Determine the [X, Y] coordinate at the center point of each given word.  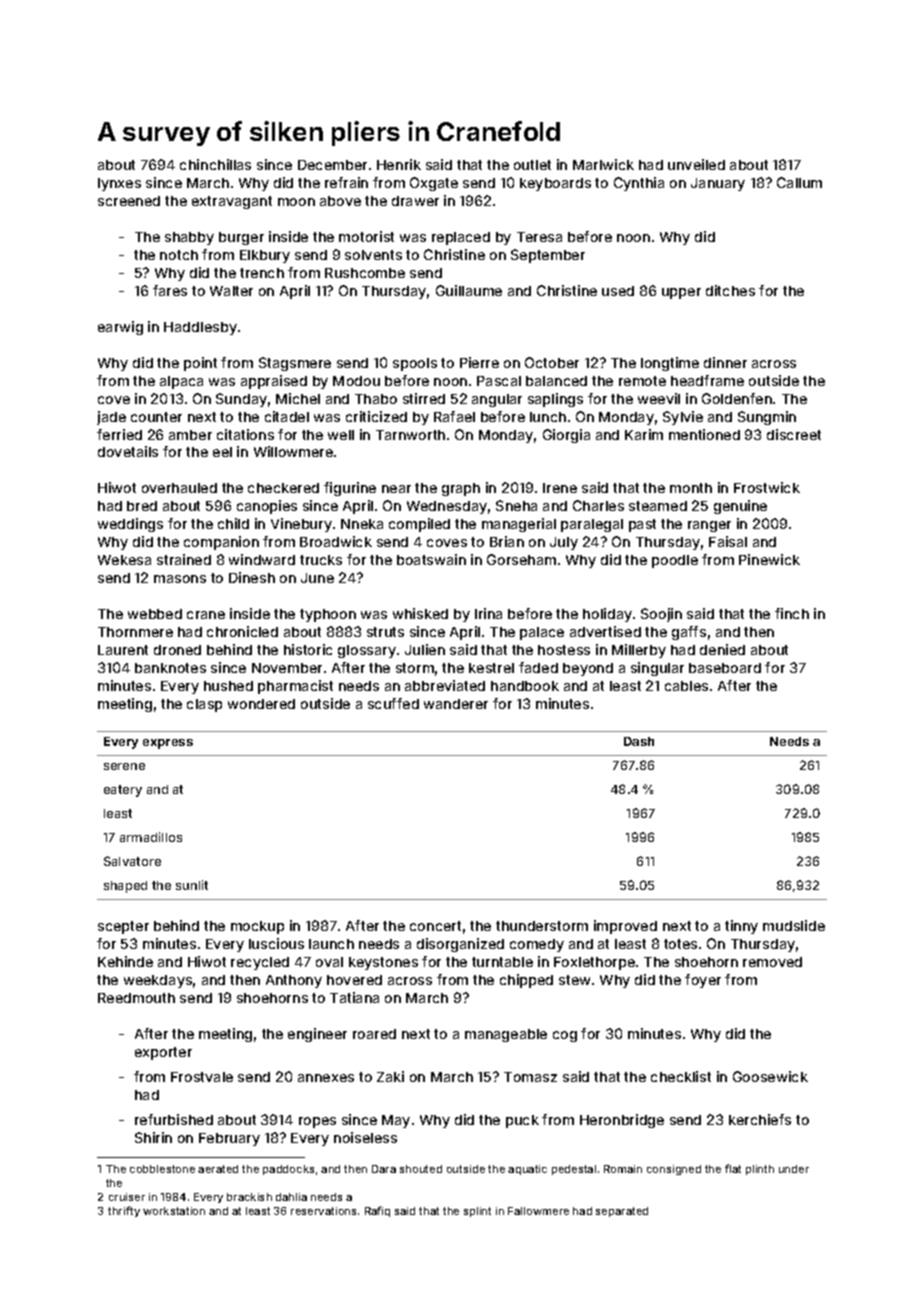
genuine [740, 507]
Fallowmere [538, 1211]
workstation [174, 1211]
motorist [366, 236]
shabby [189, 238]
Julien [425, 649]
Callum [799, 182]
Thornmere [135, 632]
